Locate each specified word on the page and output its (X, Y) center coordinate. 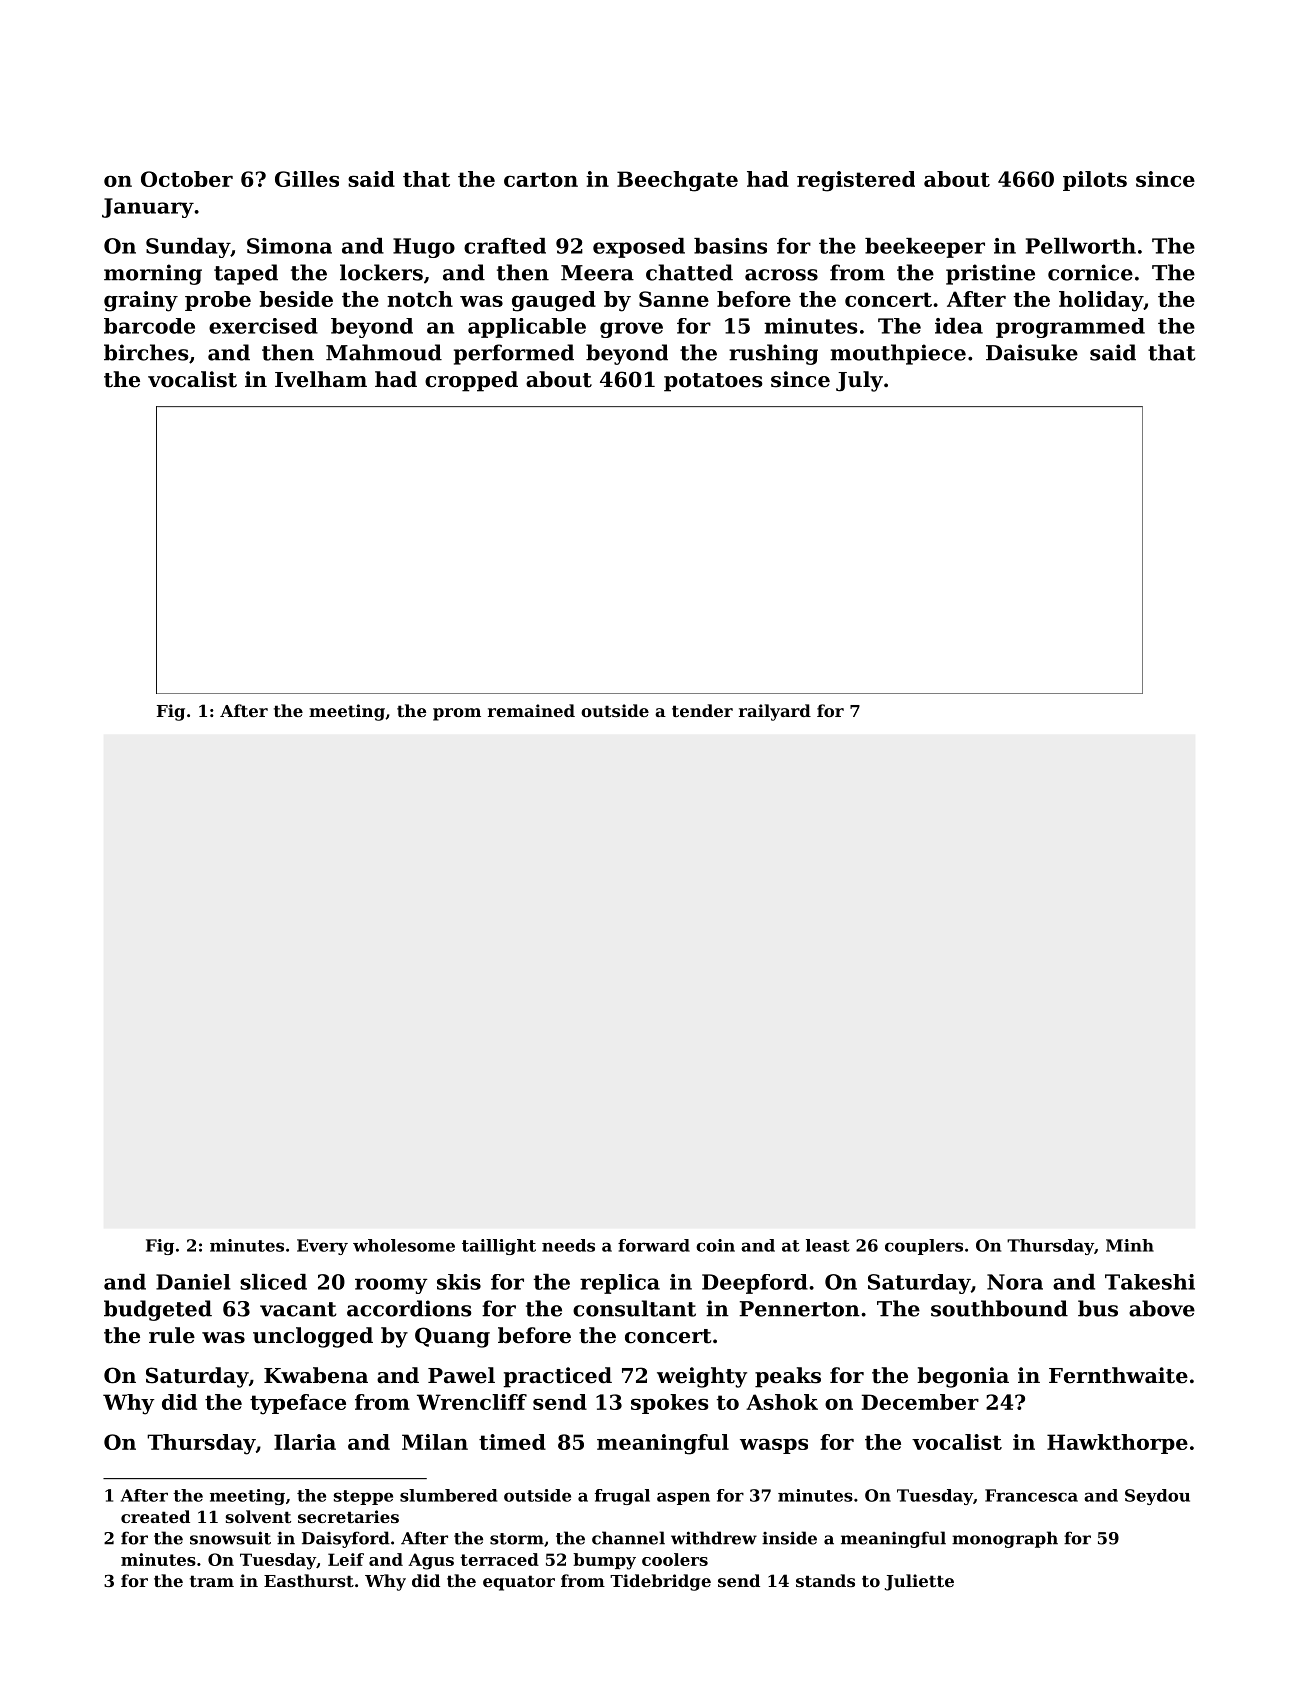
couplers (924, 1247)
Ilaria (305, 1442)
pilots (1095, 181)
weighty (702, 1377)
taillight (499, 1247)
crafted (505, 246)
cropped (471, 381)
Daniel (193, 1282)
